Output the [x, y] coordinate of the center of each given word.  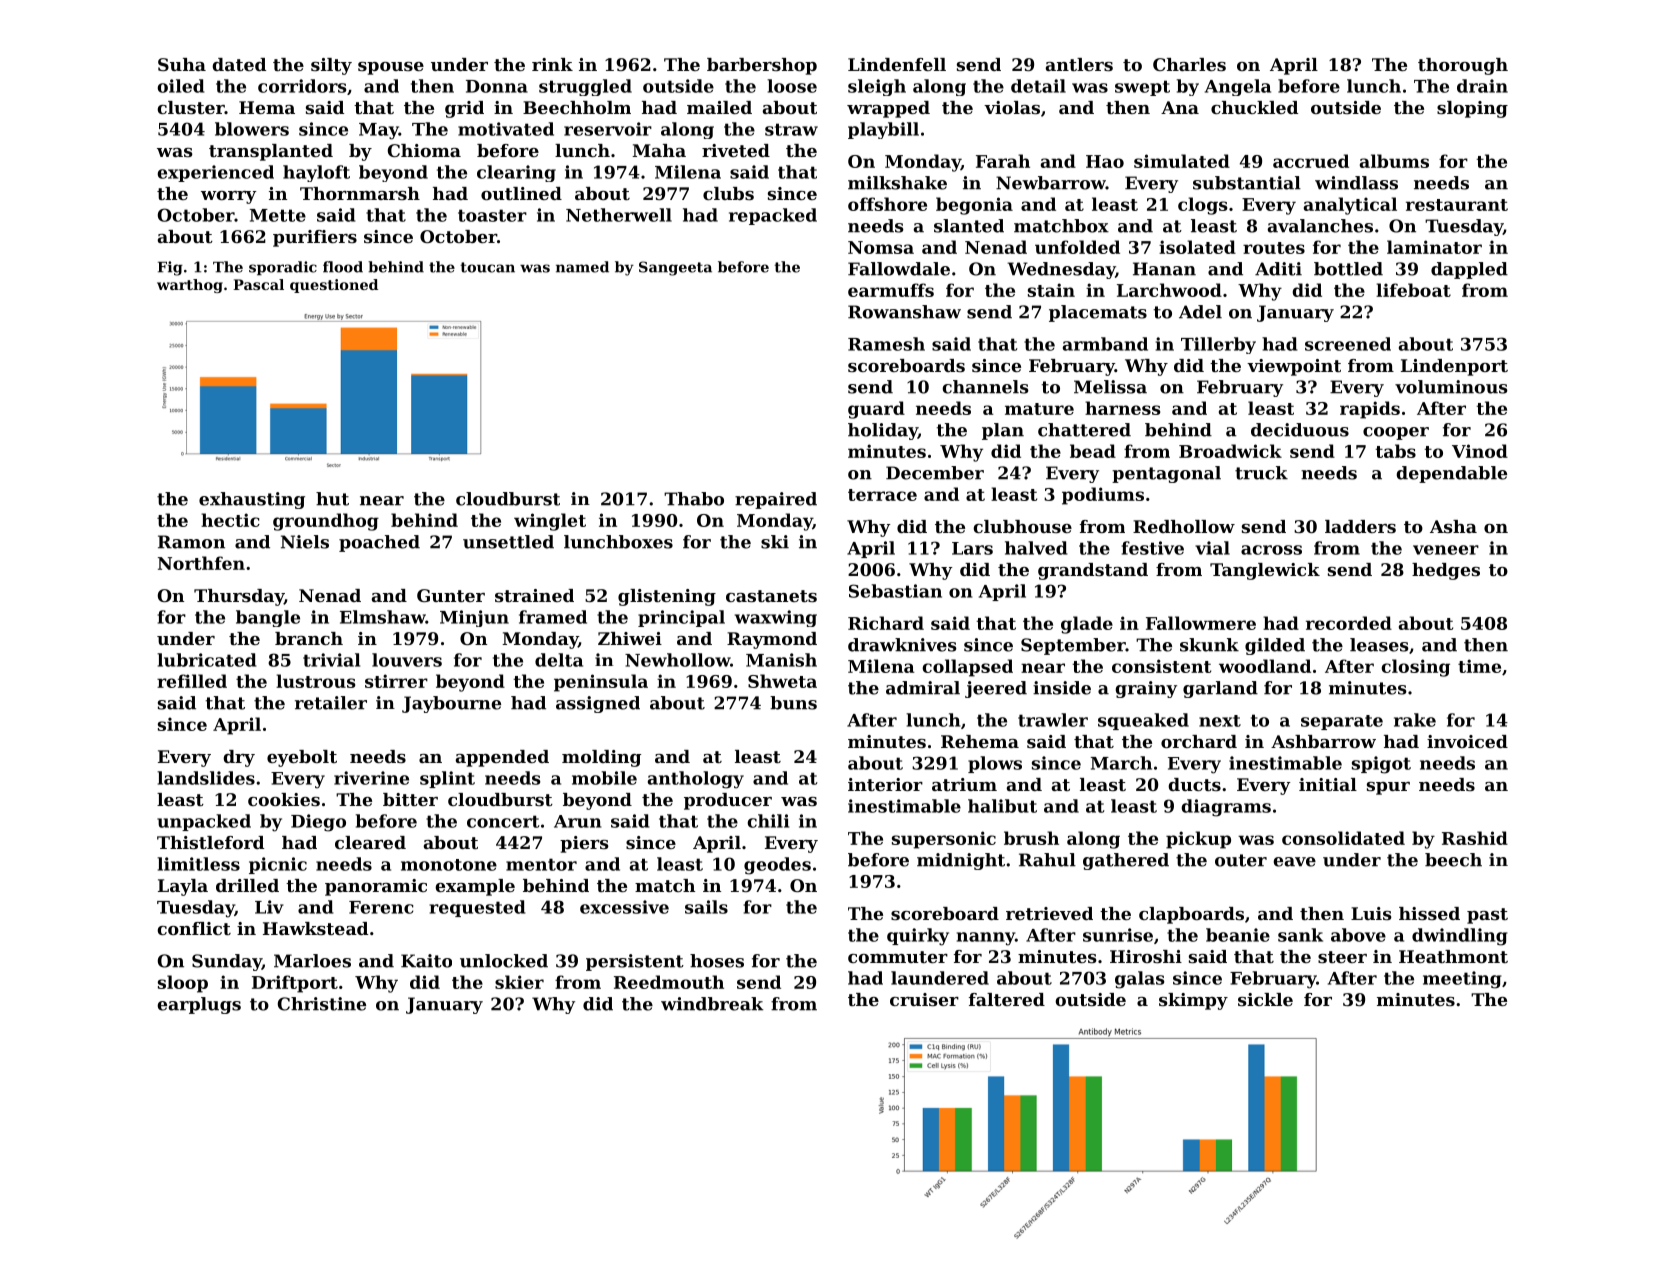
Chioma [424, 150]
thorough [1463, 66]
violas [1012, 107]
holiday [883, 431]
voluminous [1451, 387]
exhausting [252, 500]
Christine [322, 1004]
